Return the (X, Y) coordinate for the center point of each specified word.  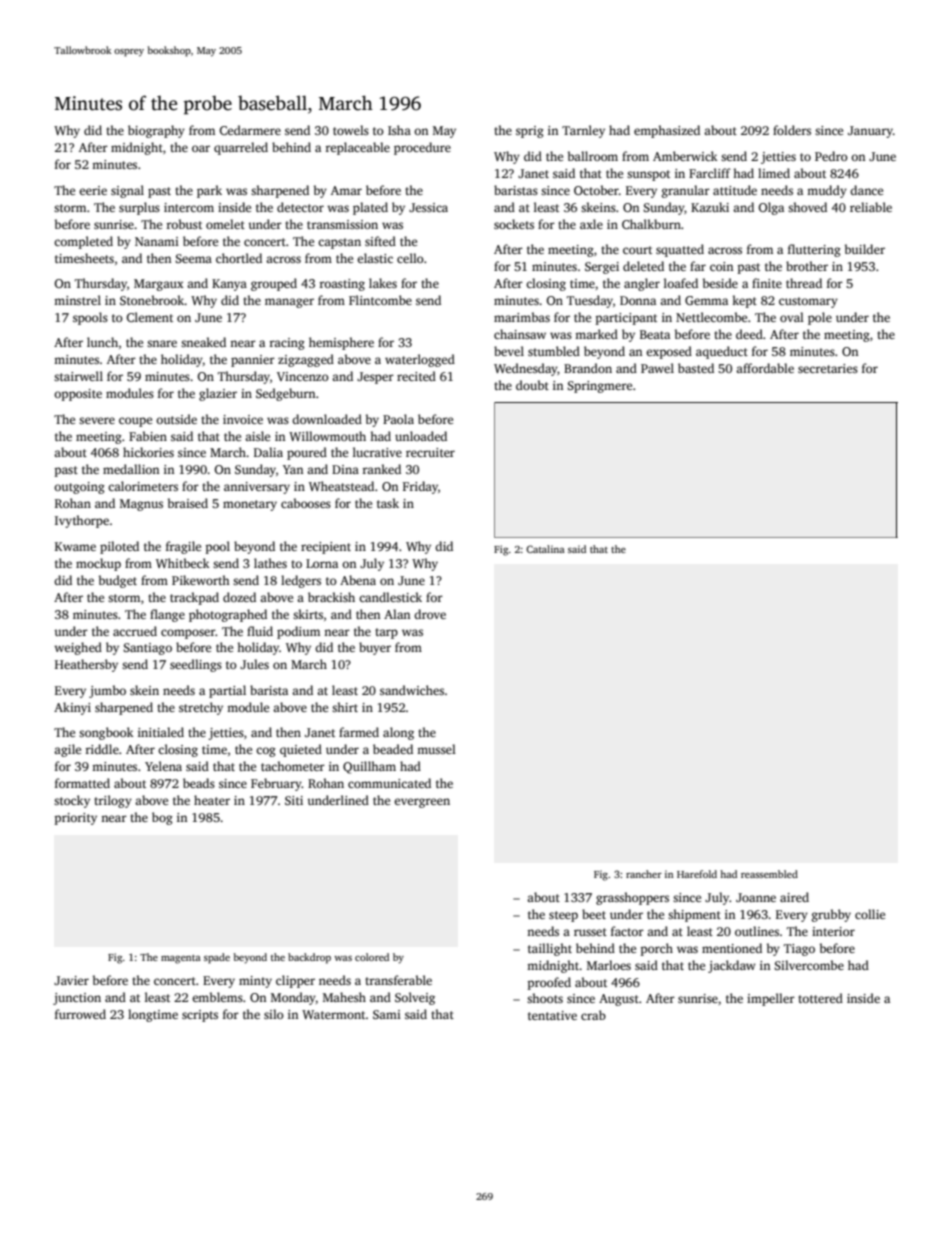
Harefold (697, 874)
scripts (200, 1016)
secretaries (828, 368)
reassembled (769, 874)
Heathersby (86, 665)
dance (866, 190)
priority (76, 819)
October (596, 190)
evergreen (422, 803)
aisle (257, 436)
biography (156, 131)
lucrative (377, 452)
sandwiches (412, 690)
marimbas (522, 317)
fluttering (814, 250)
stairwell (78, 376)
